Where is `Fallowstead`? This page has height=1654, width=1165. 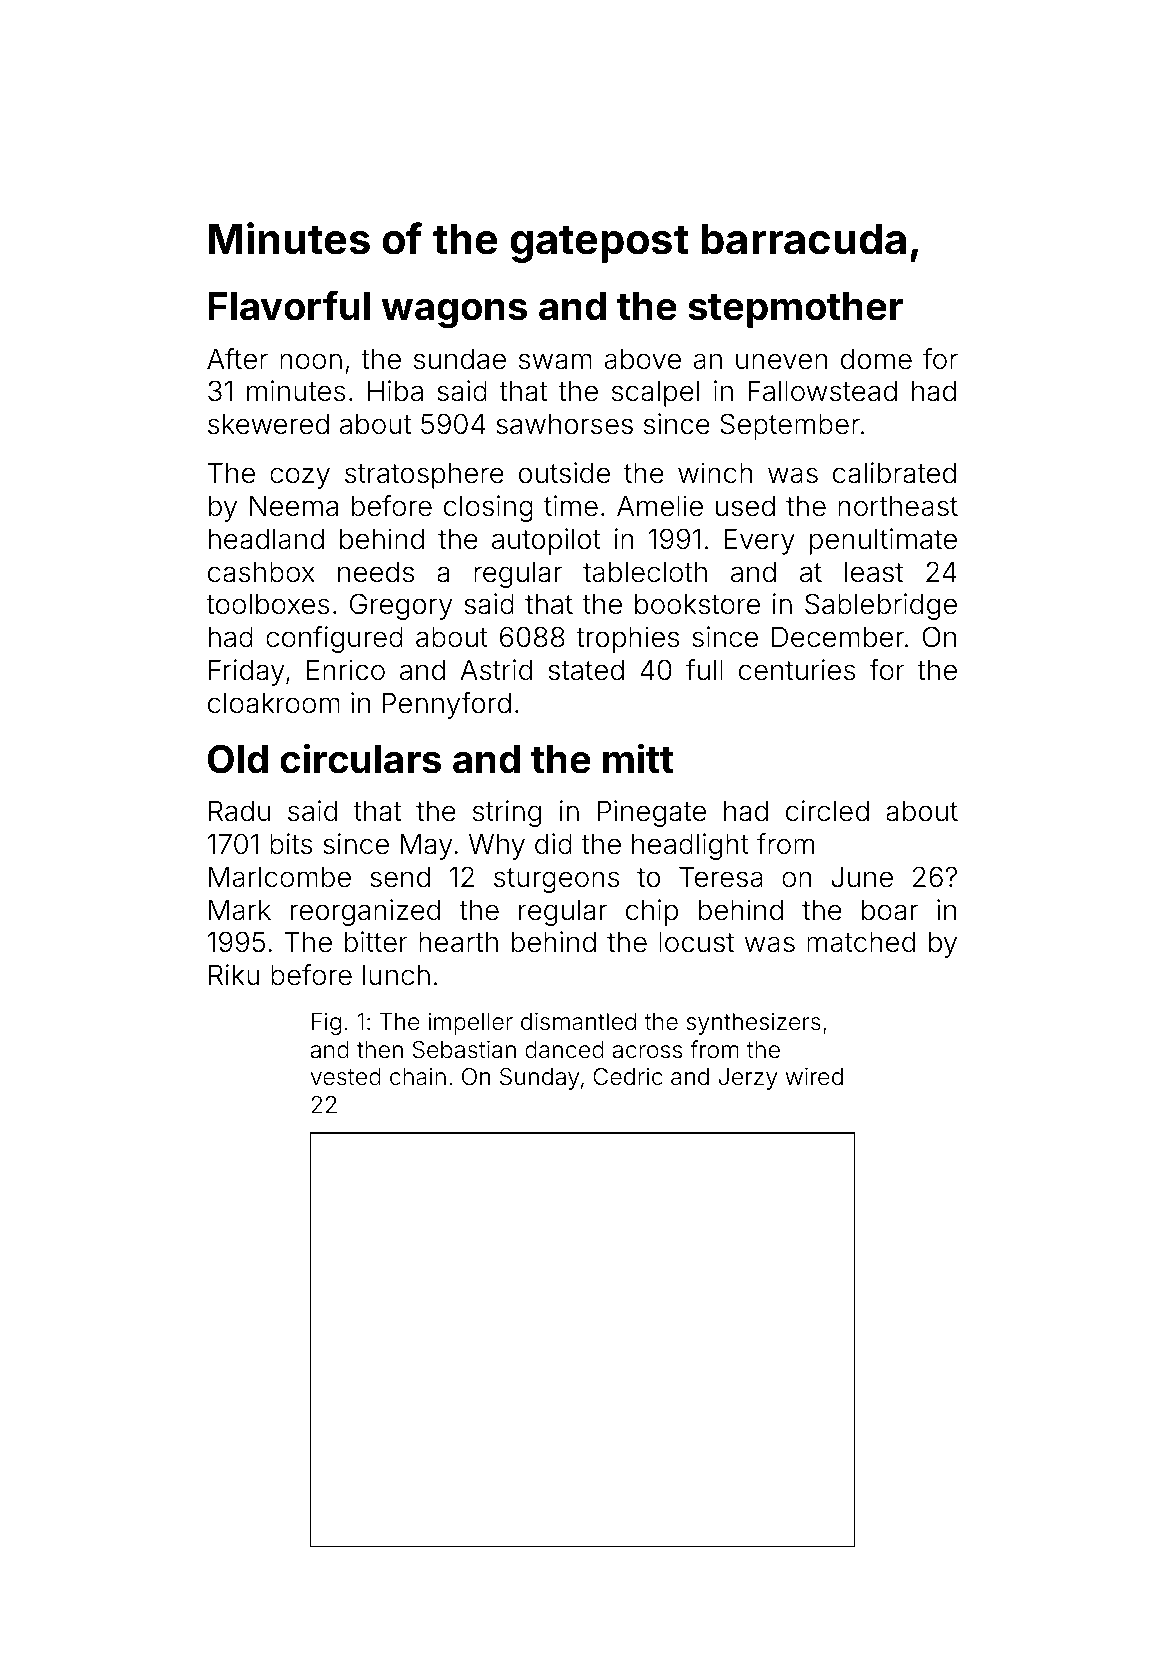 Fallowstead is located at coordinates (822, 391).
